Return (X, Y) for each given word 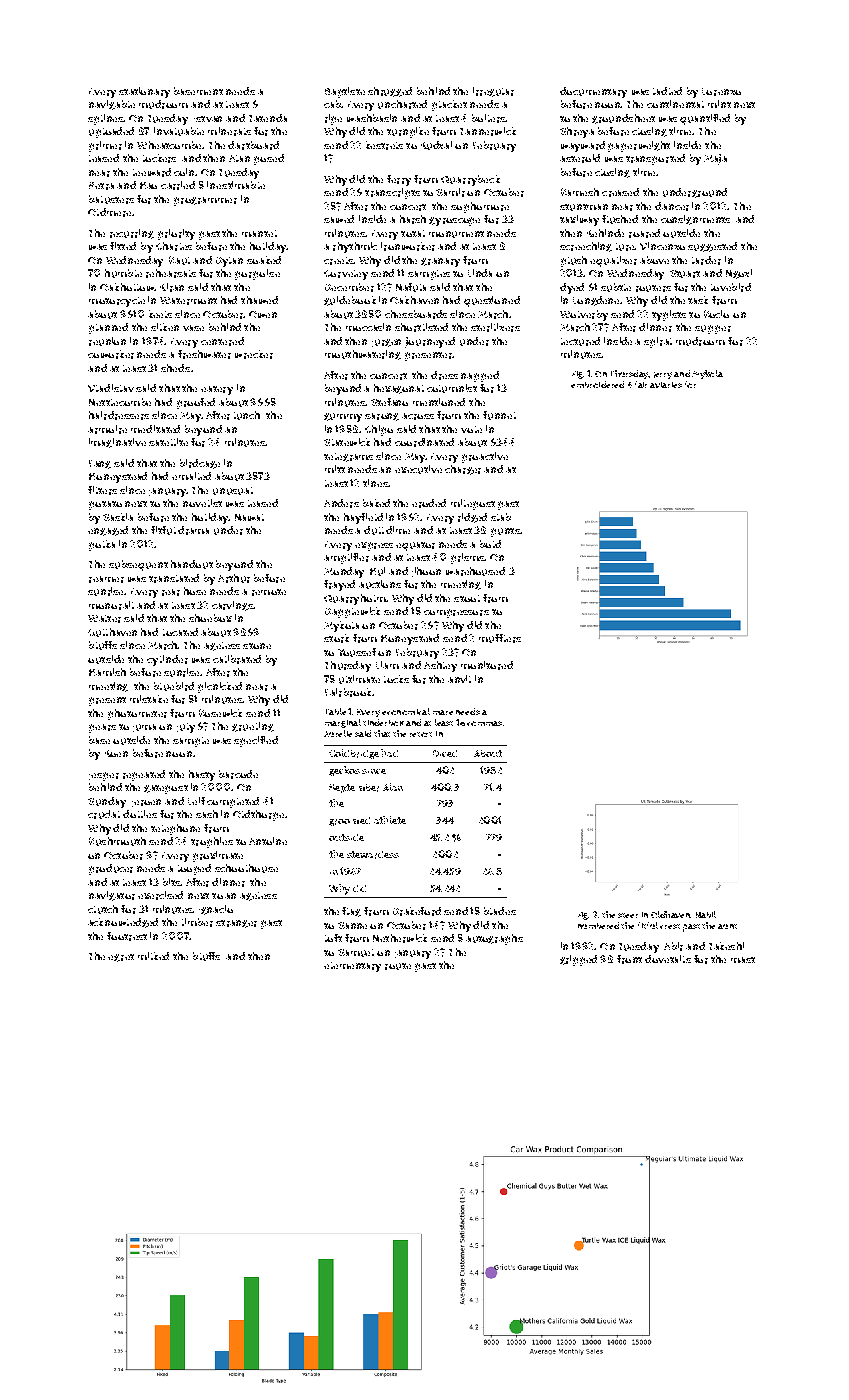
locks (396, 679)
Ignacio (216, 910)
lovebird (731, 287)
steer (628, 915)
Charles (174, 246)
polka (102, 545)
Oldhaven (670, 914)
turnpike (408, 132)
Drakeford (417, 911)
